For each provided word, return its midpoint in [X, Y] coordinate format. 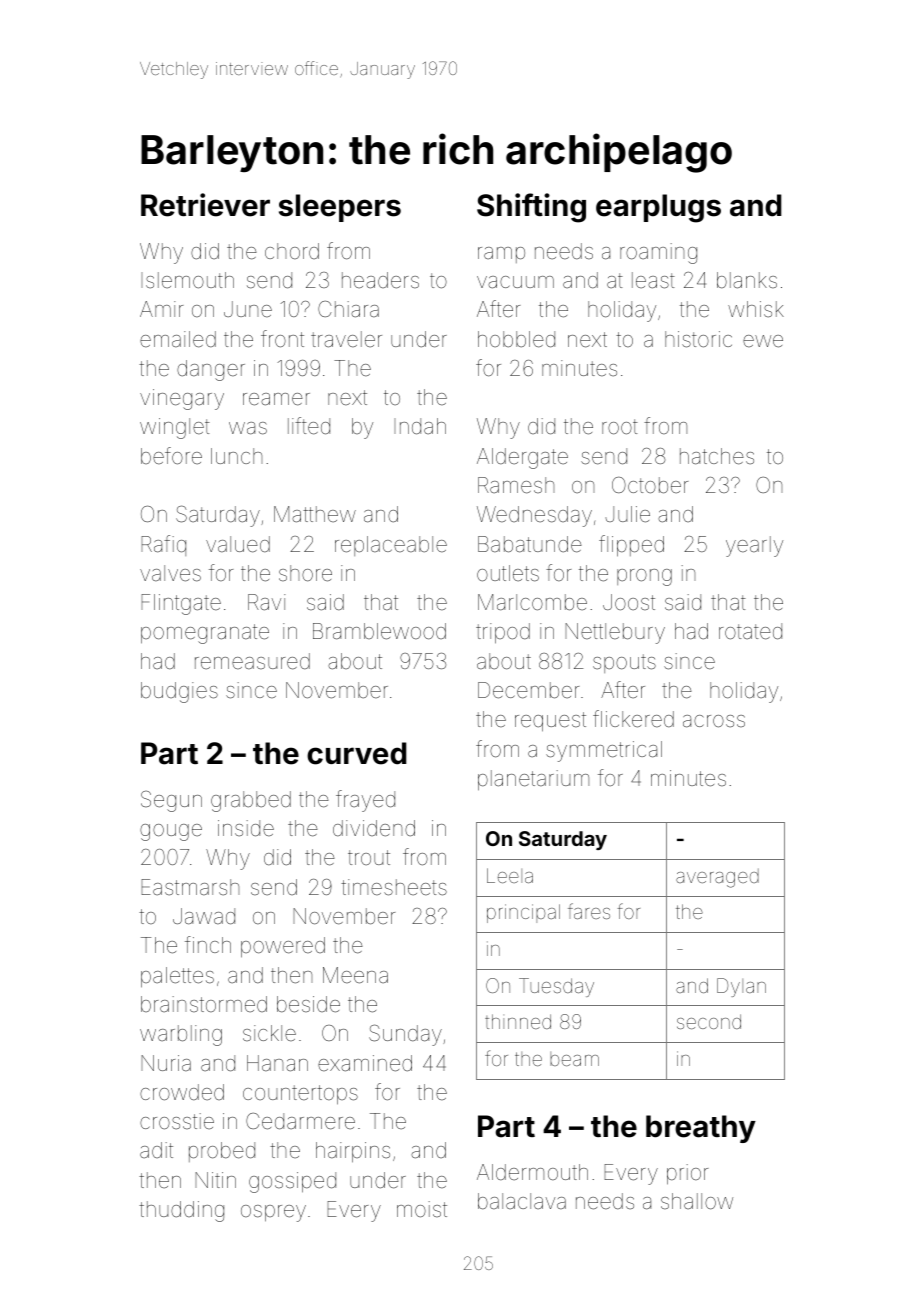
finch [208, 944]
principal [523, 913]
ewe [763, 341]
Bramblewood [379, 631]
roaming [658, 253]
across [714, 721]
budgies [179, 692]
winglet [175, 428]
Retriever [205, 205]
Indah [420, 426]
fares [589, 911]
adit [156, 1150]
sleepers [340, 208]
